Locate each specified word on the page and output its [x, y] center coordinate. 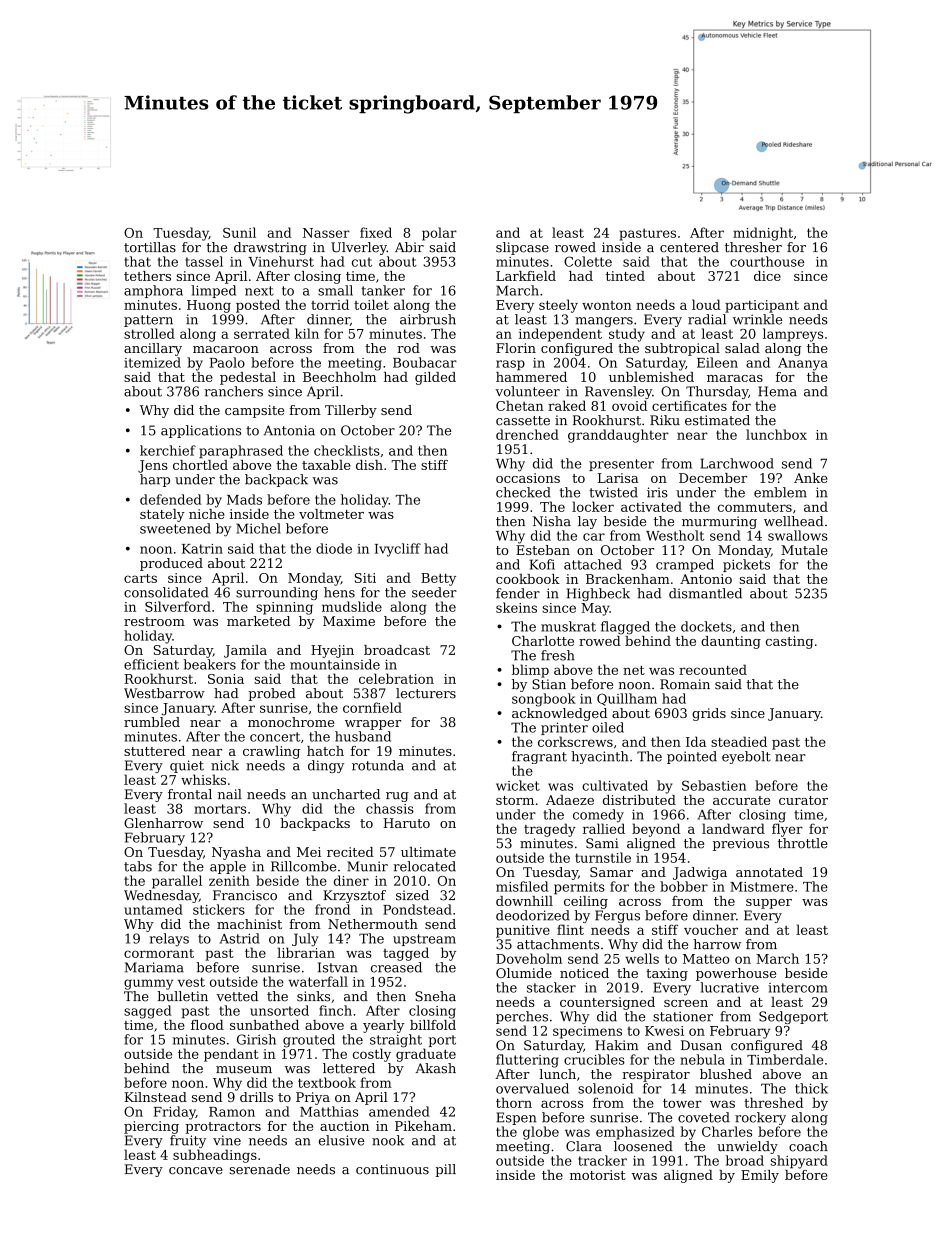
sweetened [175, 528]
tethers [147, 276]
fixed [376, 232]
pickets [746, 565]
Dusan [701, 1045]
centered [689, 247]
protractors [223, 1128]
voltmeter [331, 514]
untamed [153, 909]
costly [372, 1055]
